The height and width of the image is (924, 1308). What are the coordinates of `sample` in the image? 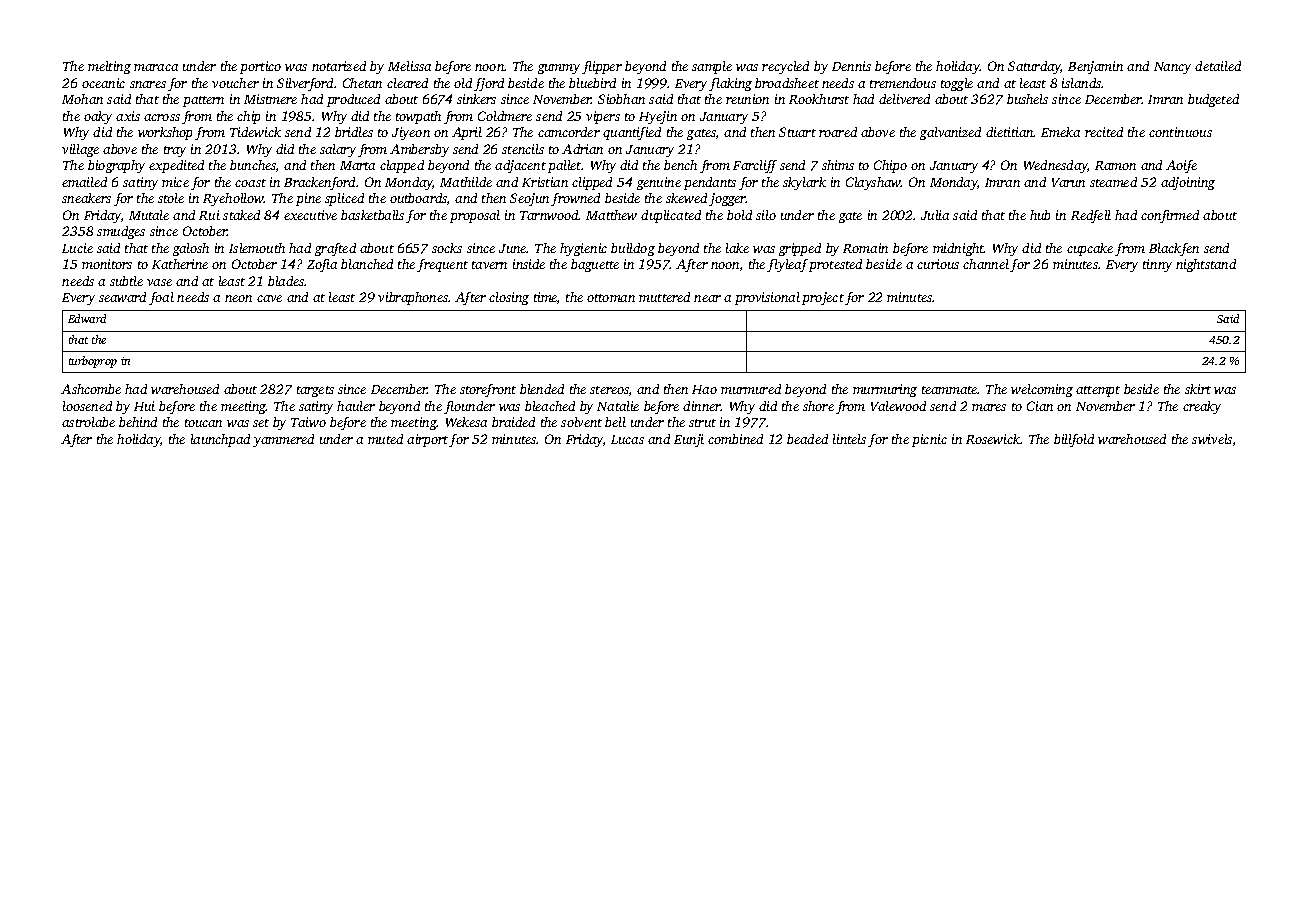 It's located at (712, 67).
